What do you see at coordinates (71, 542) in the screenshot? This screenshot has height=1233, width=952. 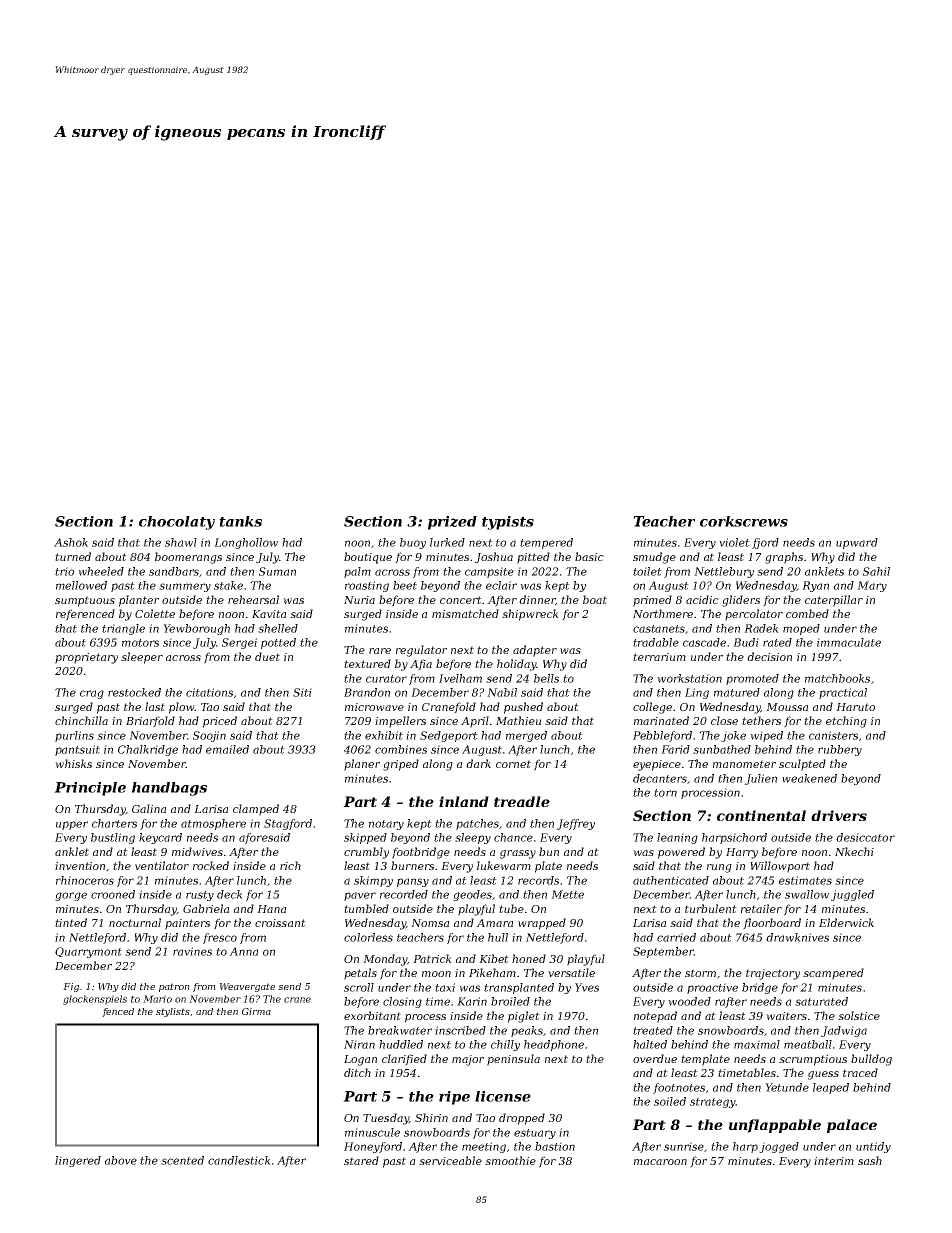 I see `Ashok` at bounding box center [71, 542].
